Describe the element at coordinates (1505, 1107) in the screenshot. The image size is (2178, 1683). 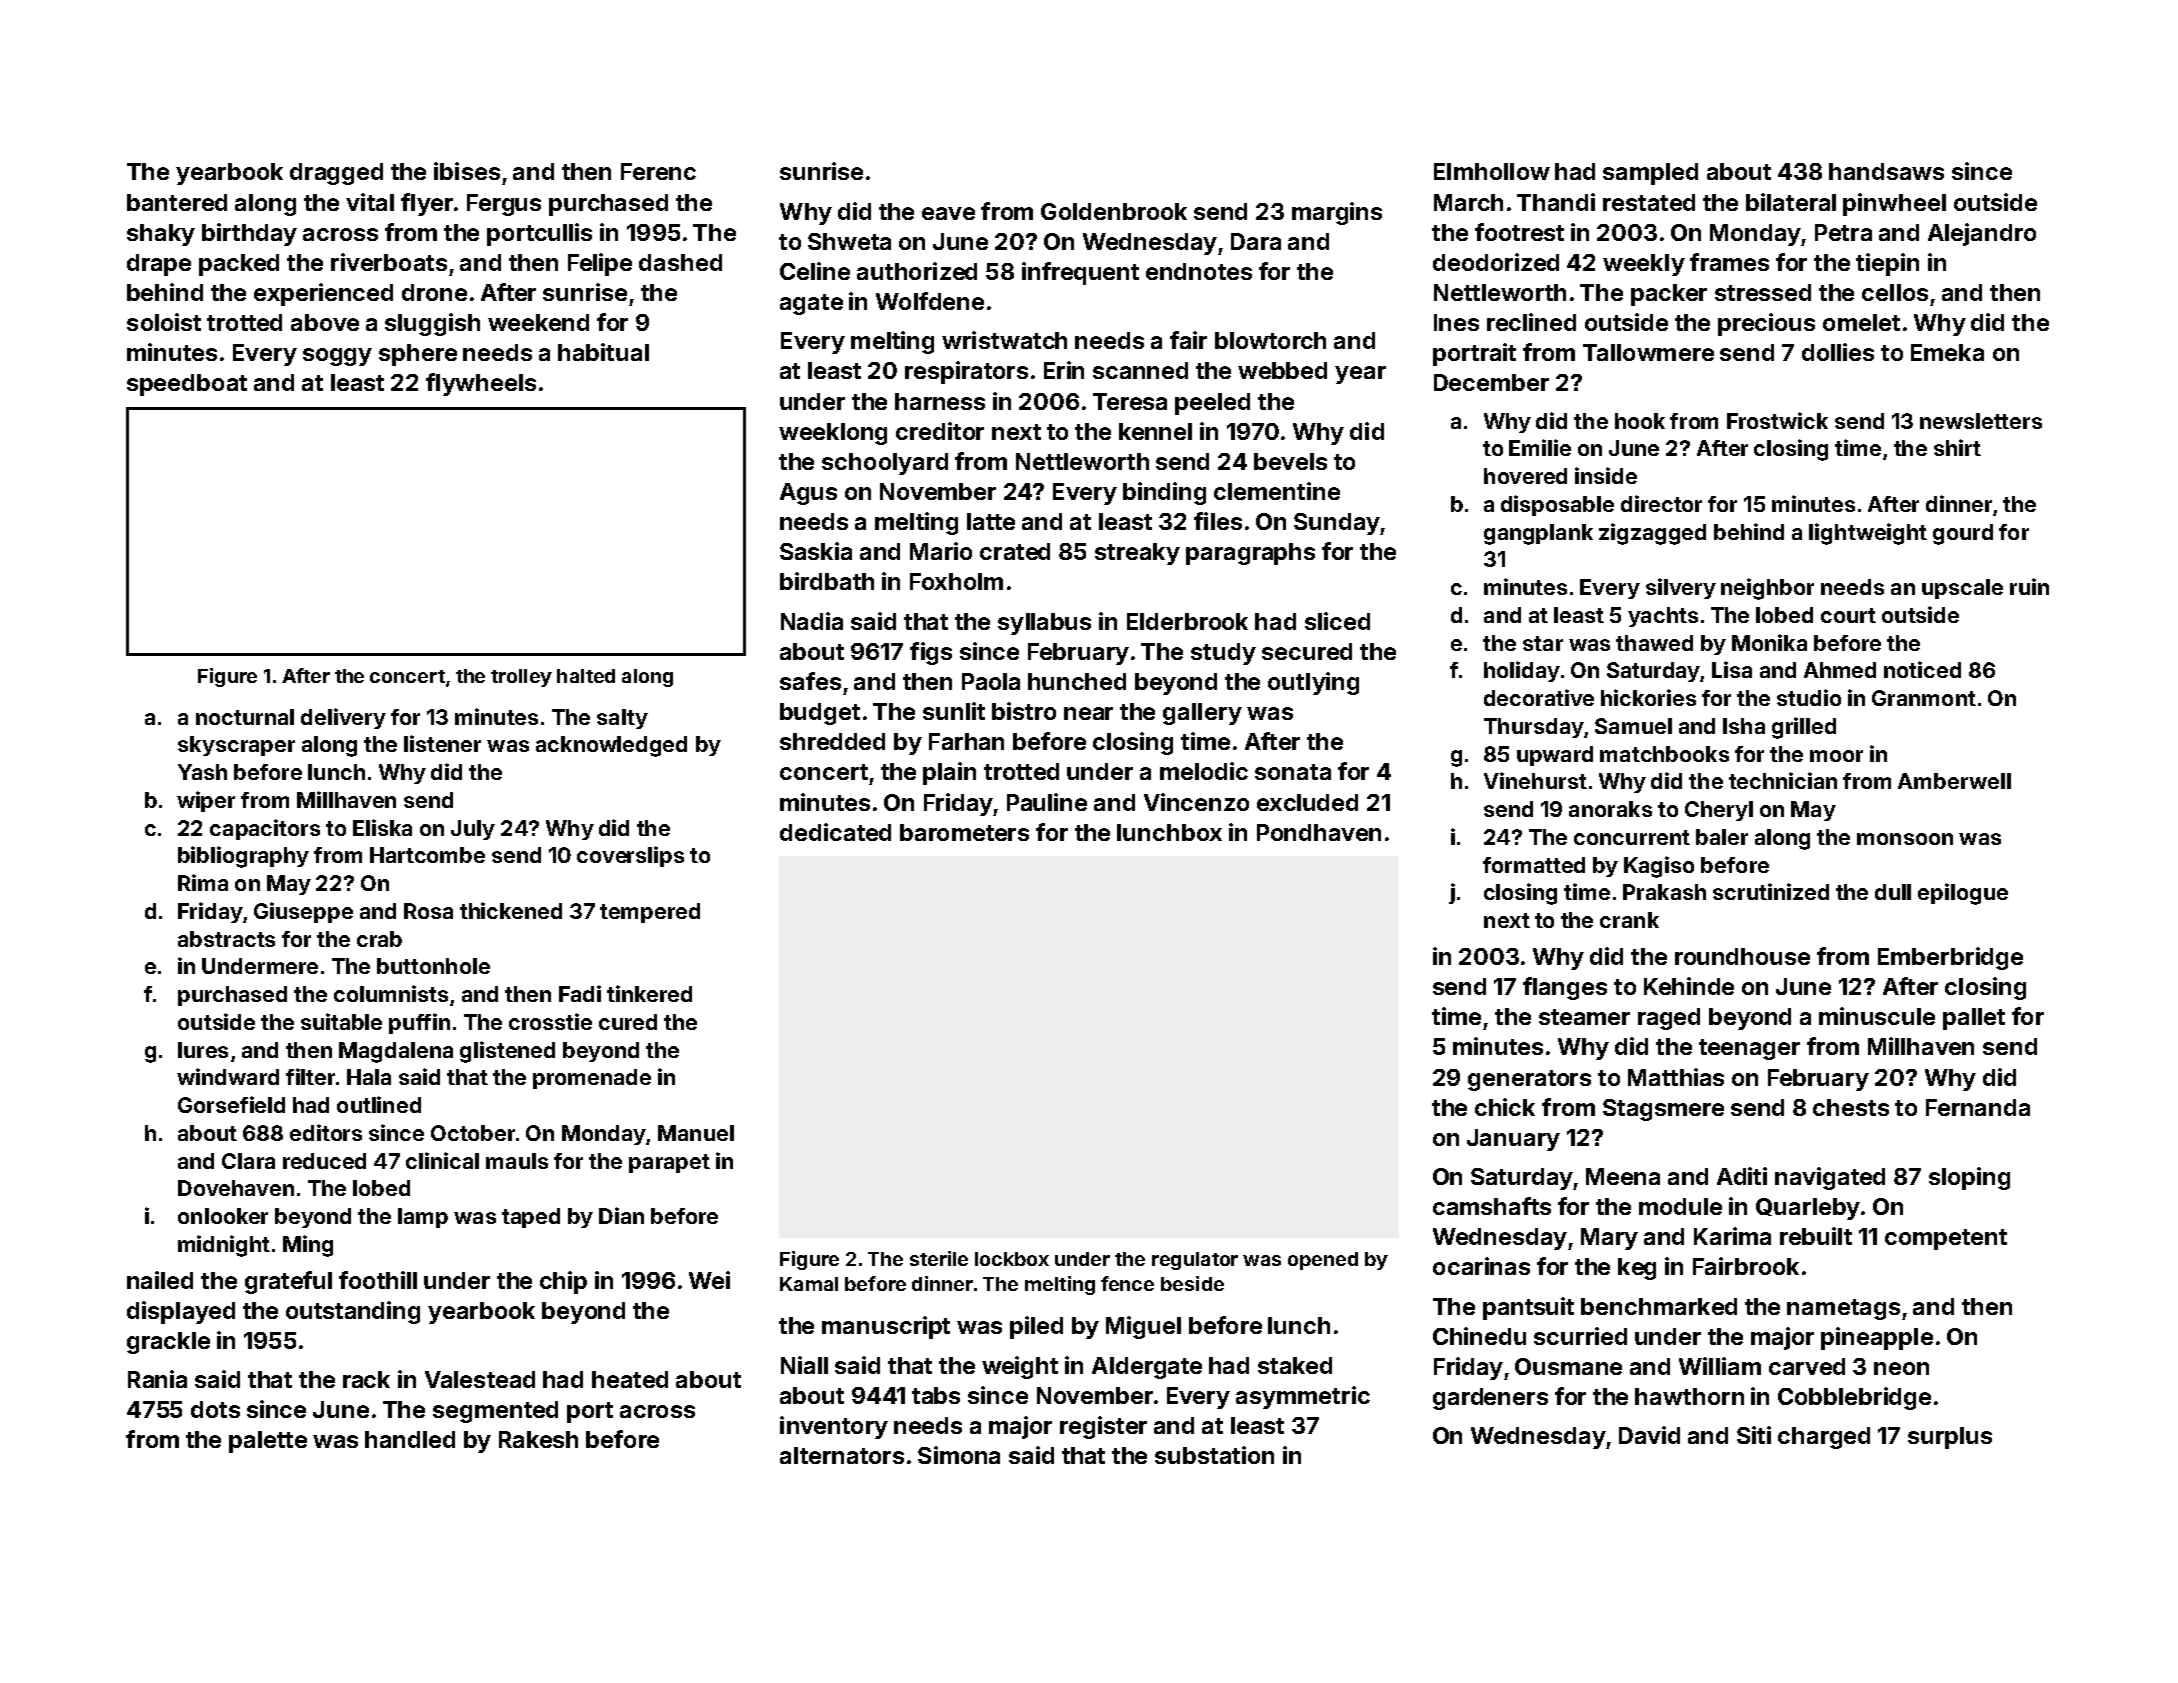
I see `chick` at that location.
